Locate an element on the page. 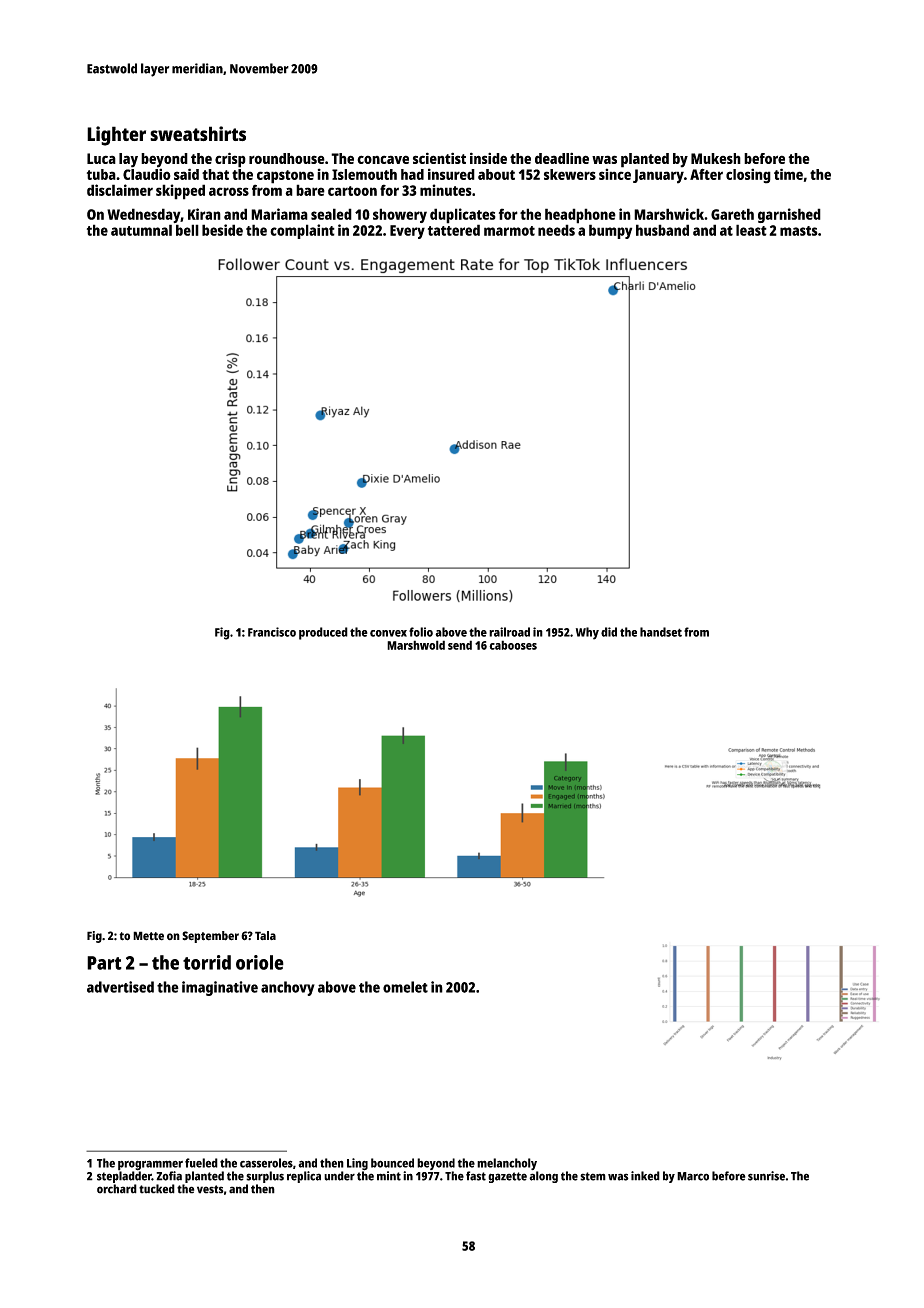  did is located at coordinates (609, 632).
